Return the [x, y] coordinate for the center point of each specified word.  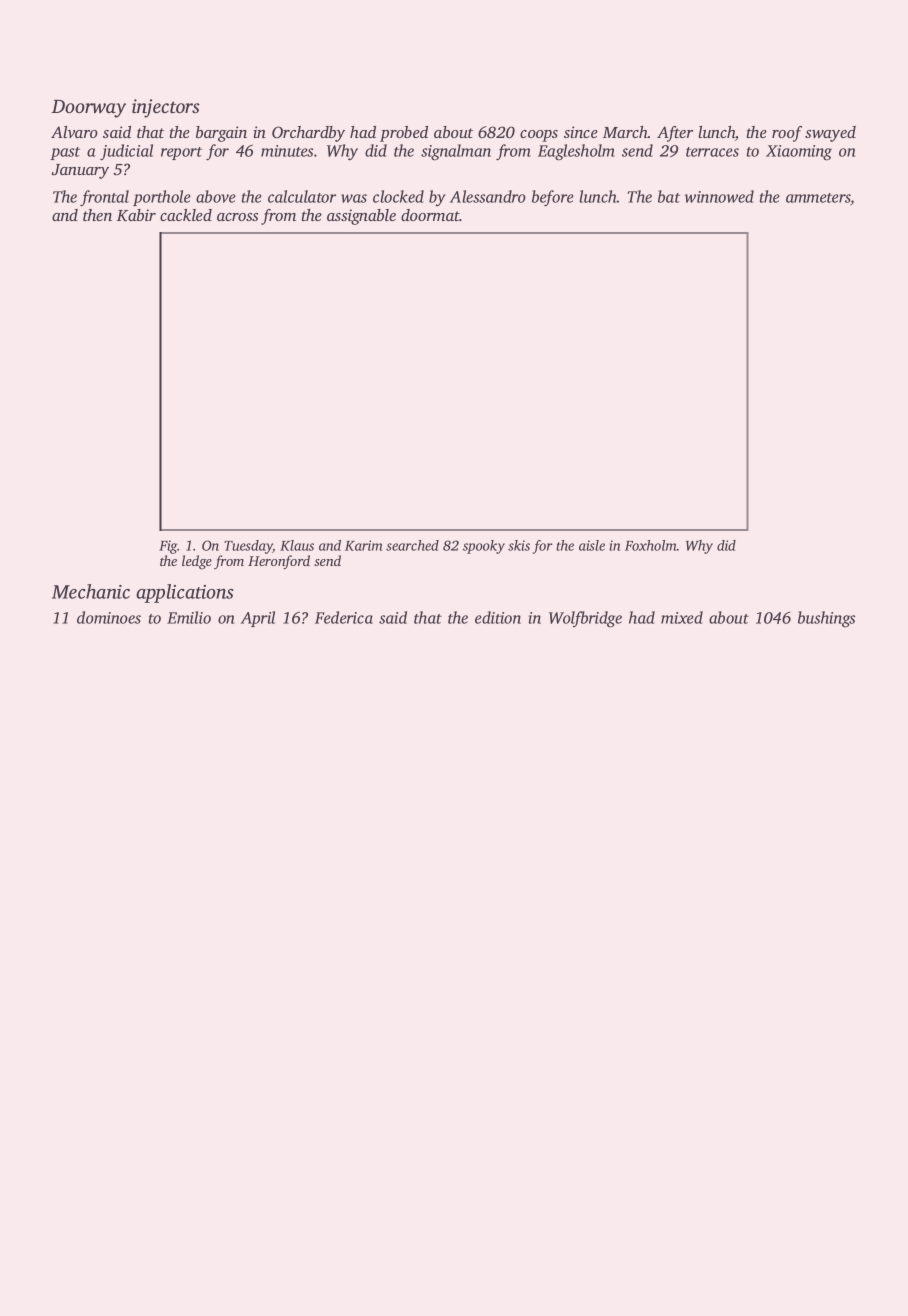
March [625, 132]
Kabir [136, 215]
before [553, 198]
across [237, 217]
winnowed [719, 196]
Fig [168, 547]
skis [519, 545]
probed [404, 134]
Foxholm [651, 545]
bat [669, 196]
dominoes [109, 617]
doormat [430, 215]
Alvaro [74, 132]
